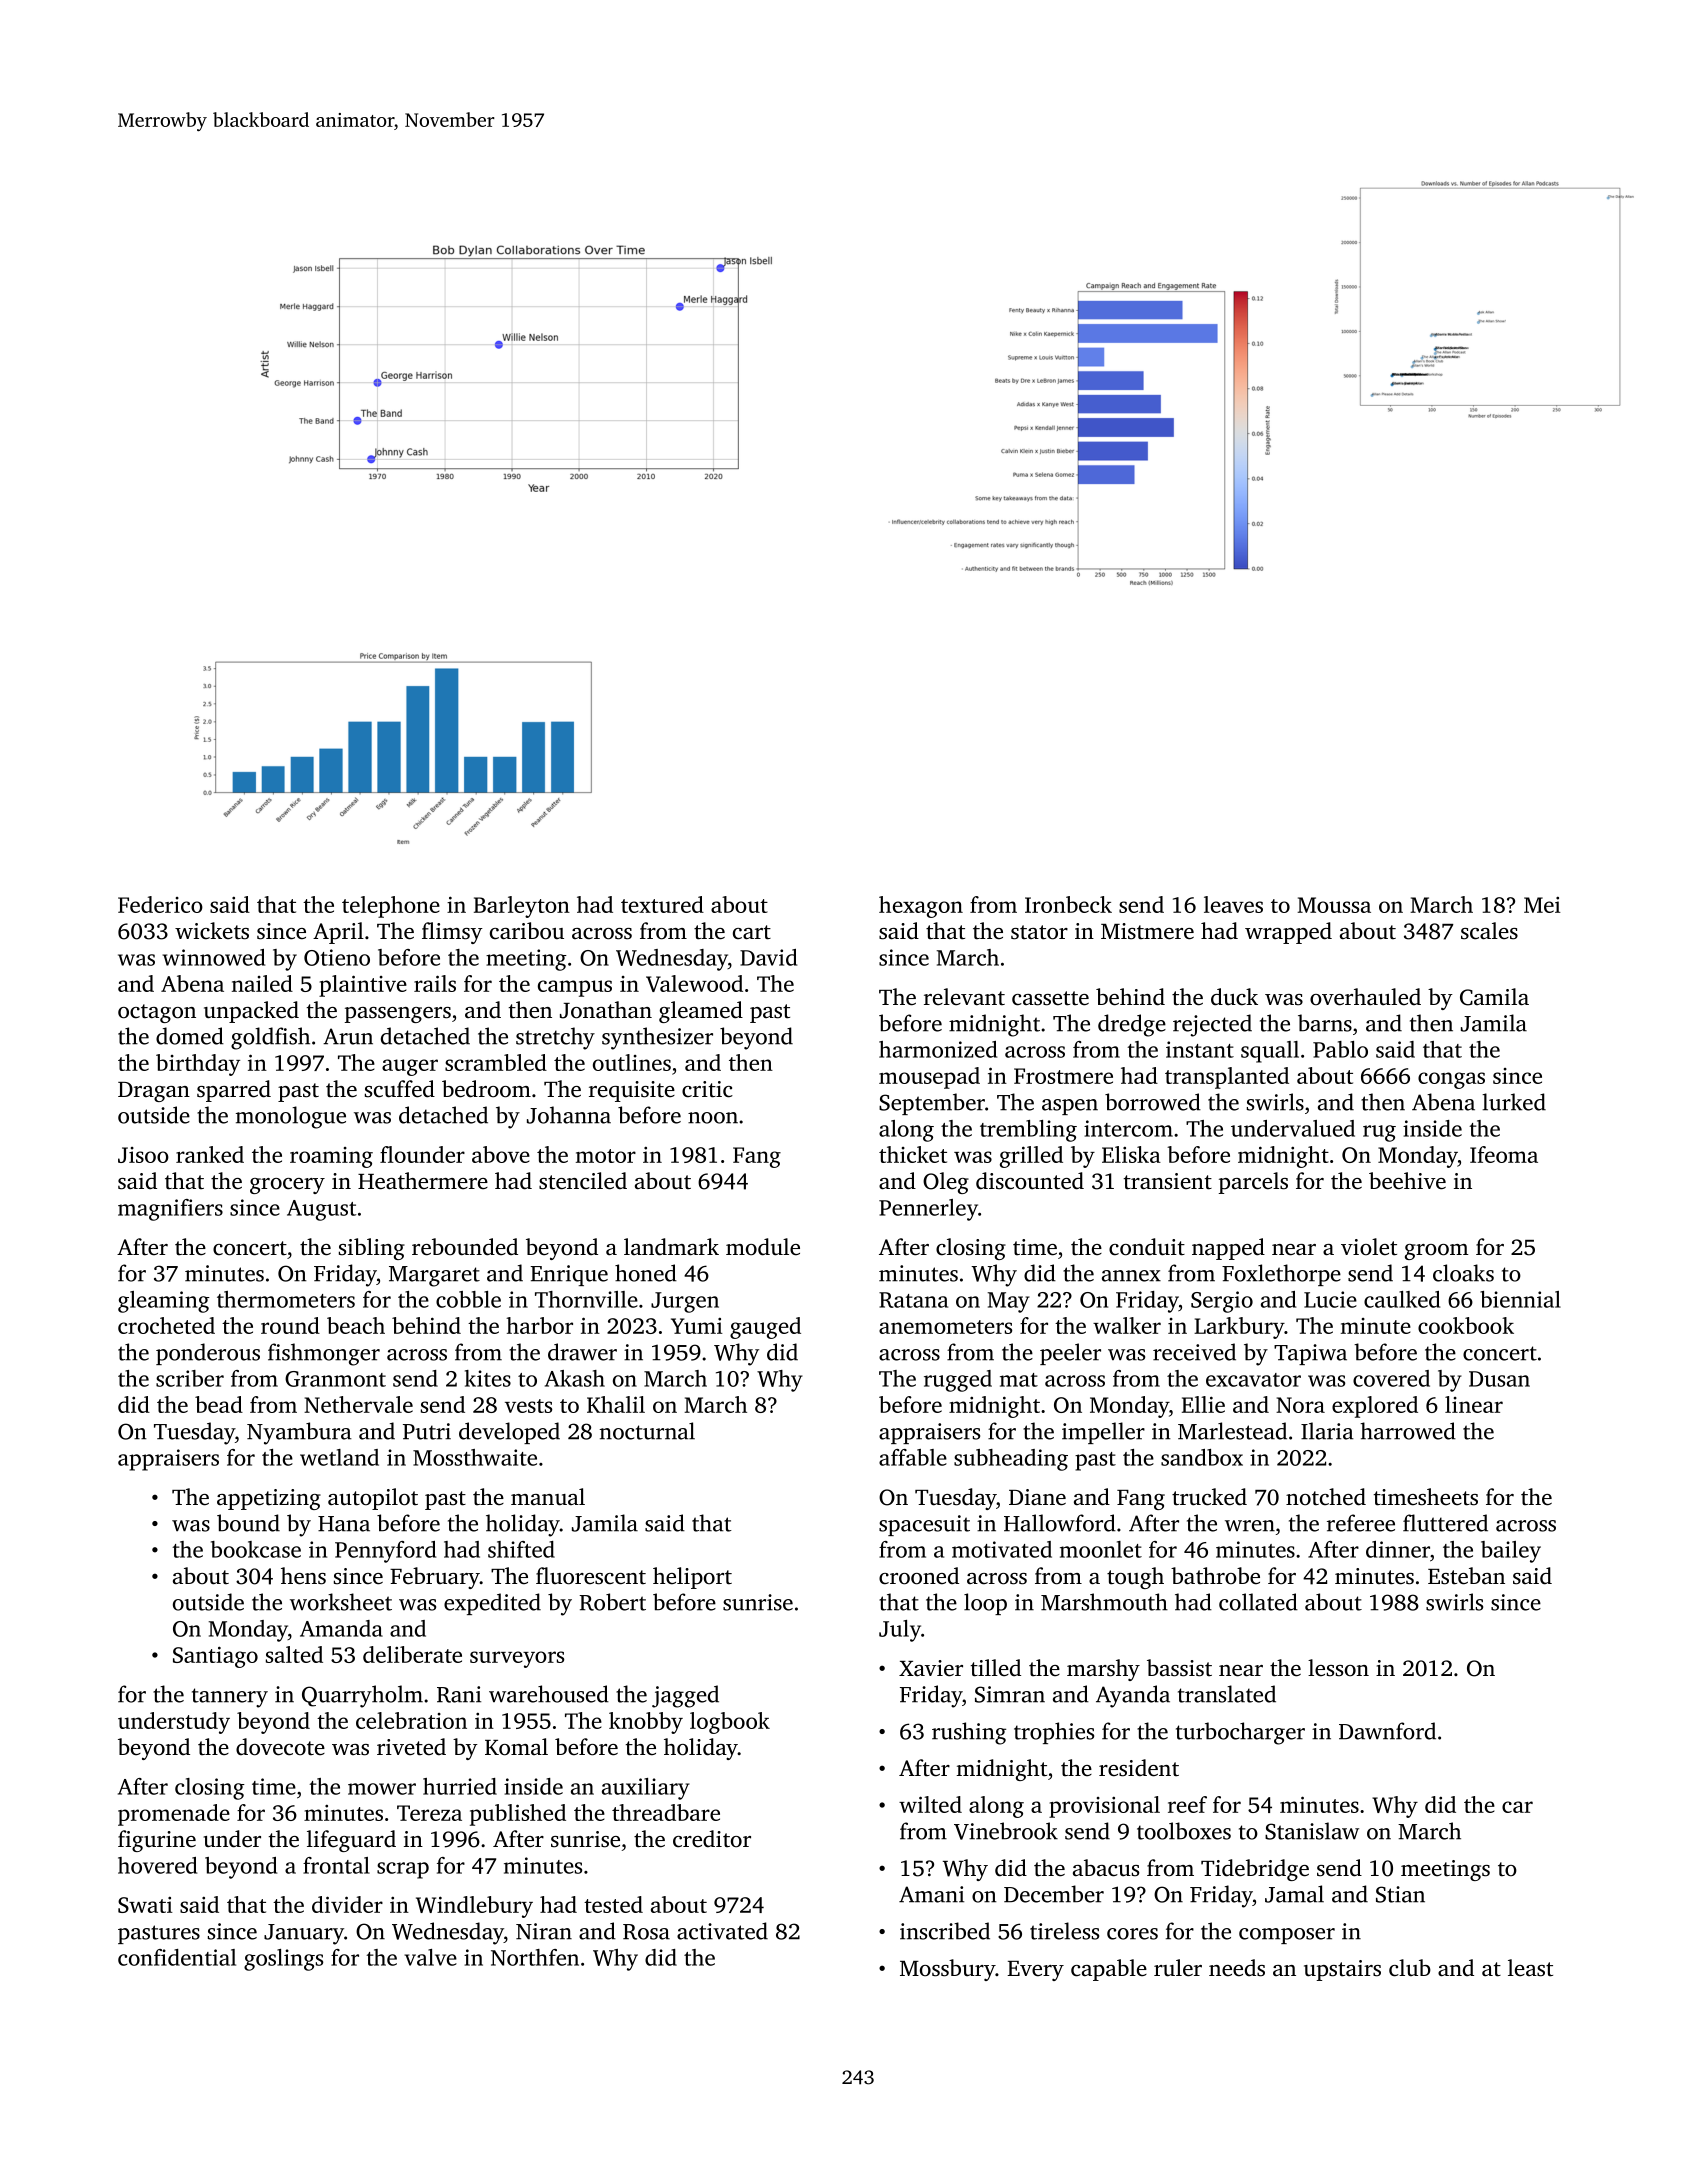 This screenshot has height=2178, width=1683. Describe the element at coordinates (527, 931) in the screenshot. I see `caribou` at that location.
